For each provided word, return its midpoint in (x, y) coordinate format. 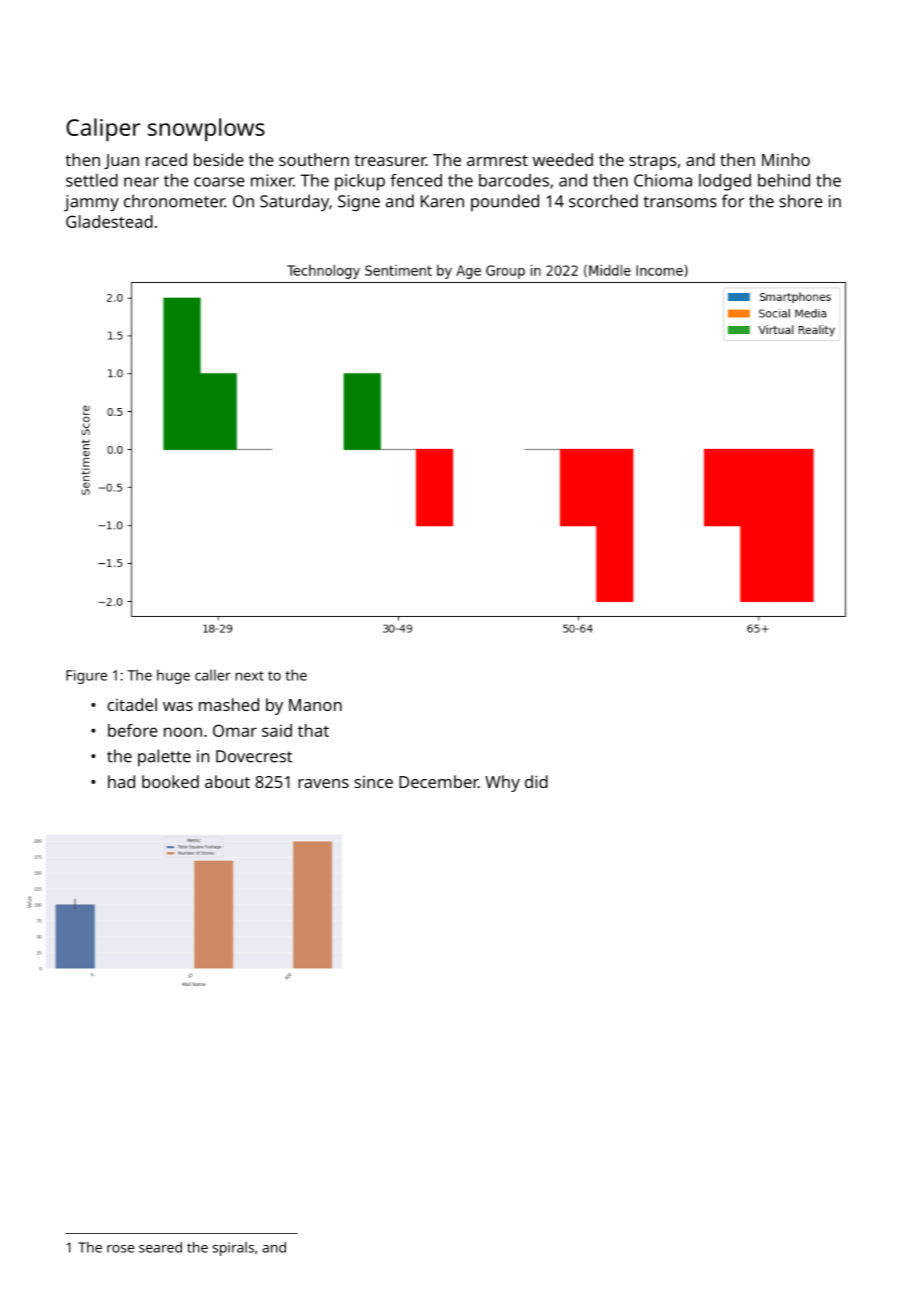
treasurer (390, 160)
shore (801, 201)
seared (160, 1247)
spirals (233, 1249)
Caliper (103, 130)
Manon (315, 705)
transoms (680, 202)
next (249, 676)
